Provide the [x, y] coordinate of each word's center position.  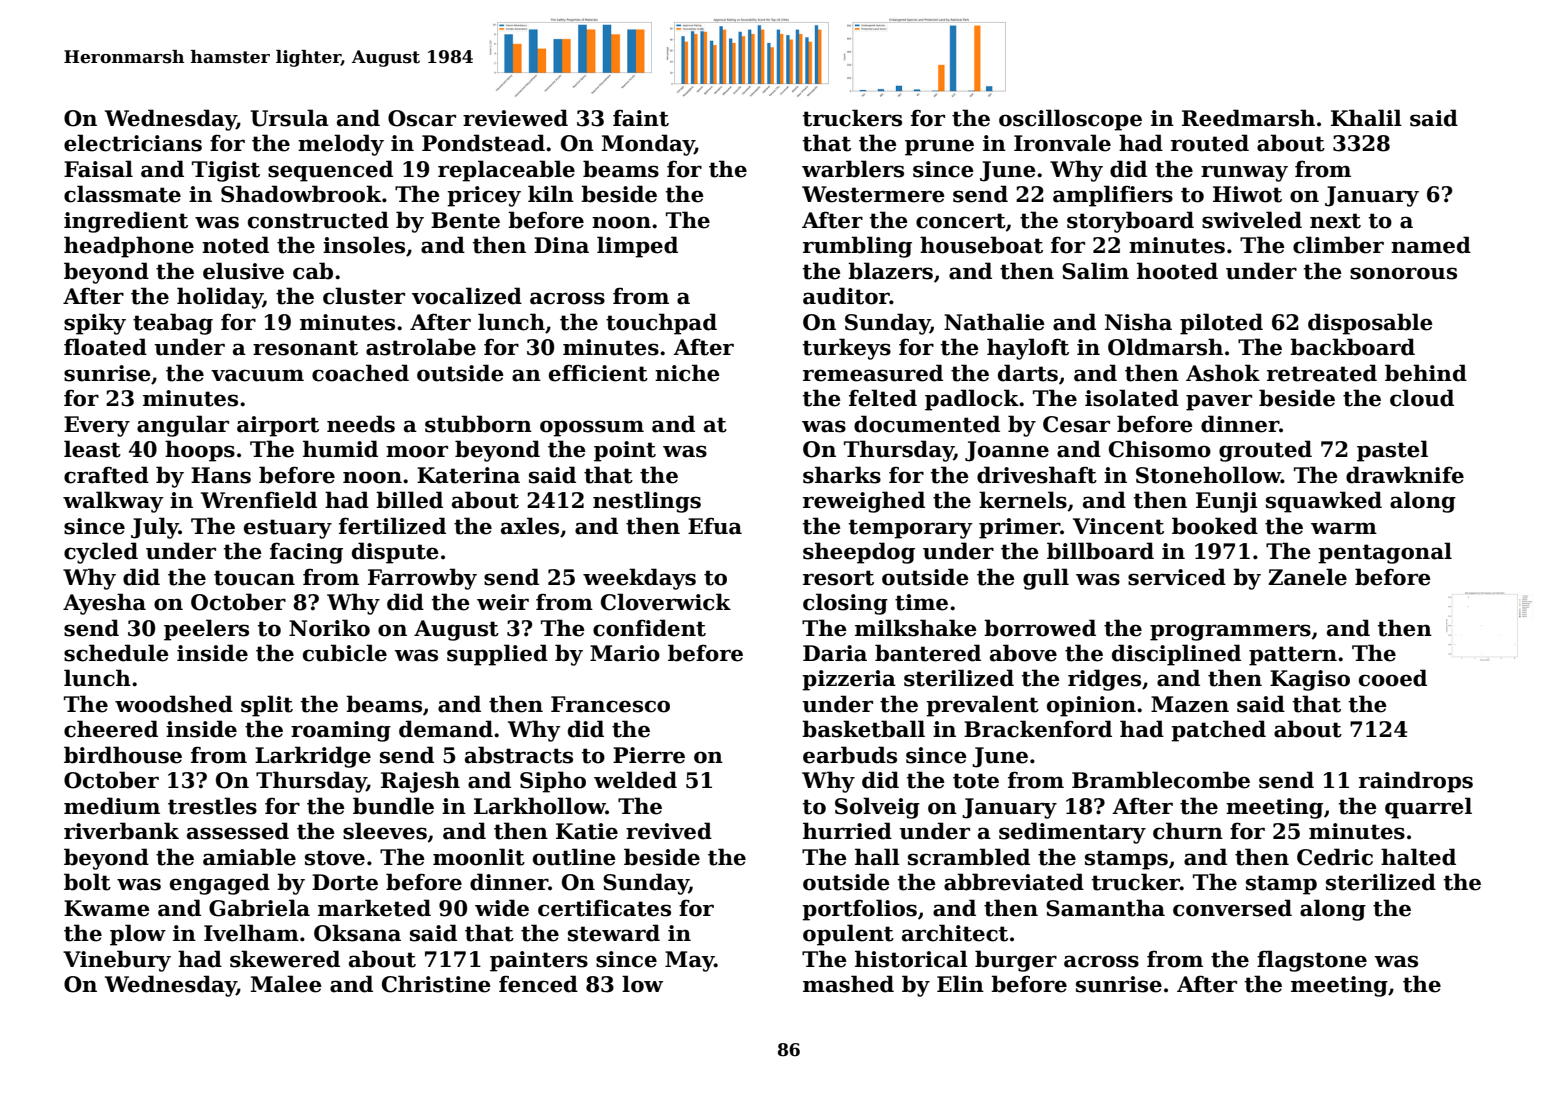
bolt [87, 882]
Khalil [1366, 118]
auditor [846, 296]
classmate [122, 194]
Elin [960, 983]
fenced [538, 984]
